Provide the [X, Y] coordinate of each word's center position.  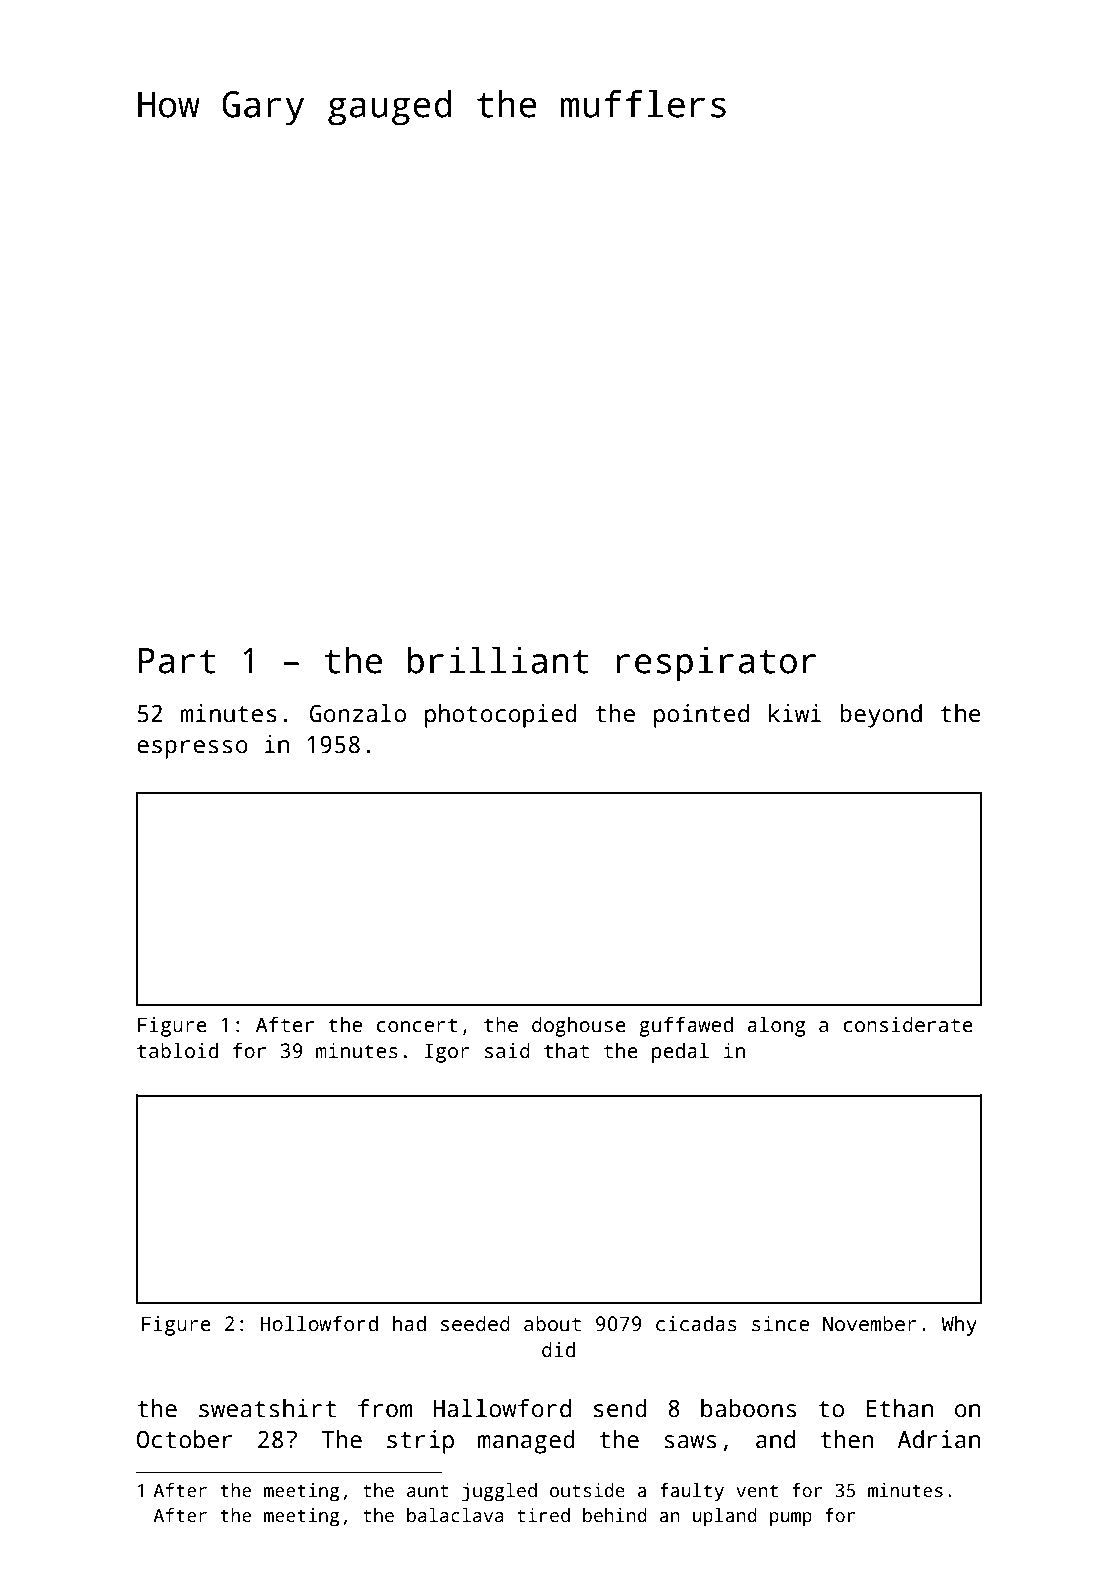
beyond [881, 716]
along [776, 1026]
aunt [427, 1491]
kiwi [795, 713]
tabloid [177, 1050]
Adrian [939, 1439]
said [507, 1050]
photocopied [501, 716]
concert [417, 1025]
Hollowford [319, 1323]
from [385, 1408]
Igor [447, 1053]
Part [177, 661]
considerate [908, 1024]
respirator [716, 663]
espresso [192, 749]
